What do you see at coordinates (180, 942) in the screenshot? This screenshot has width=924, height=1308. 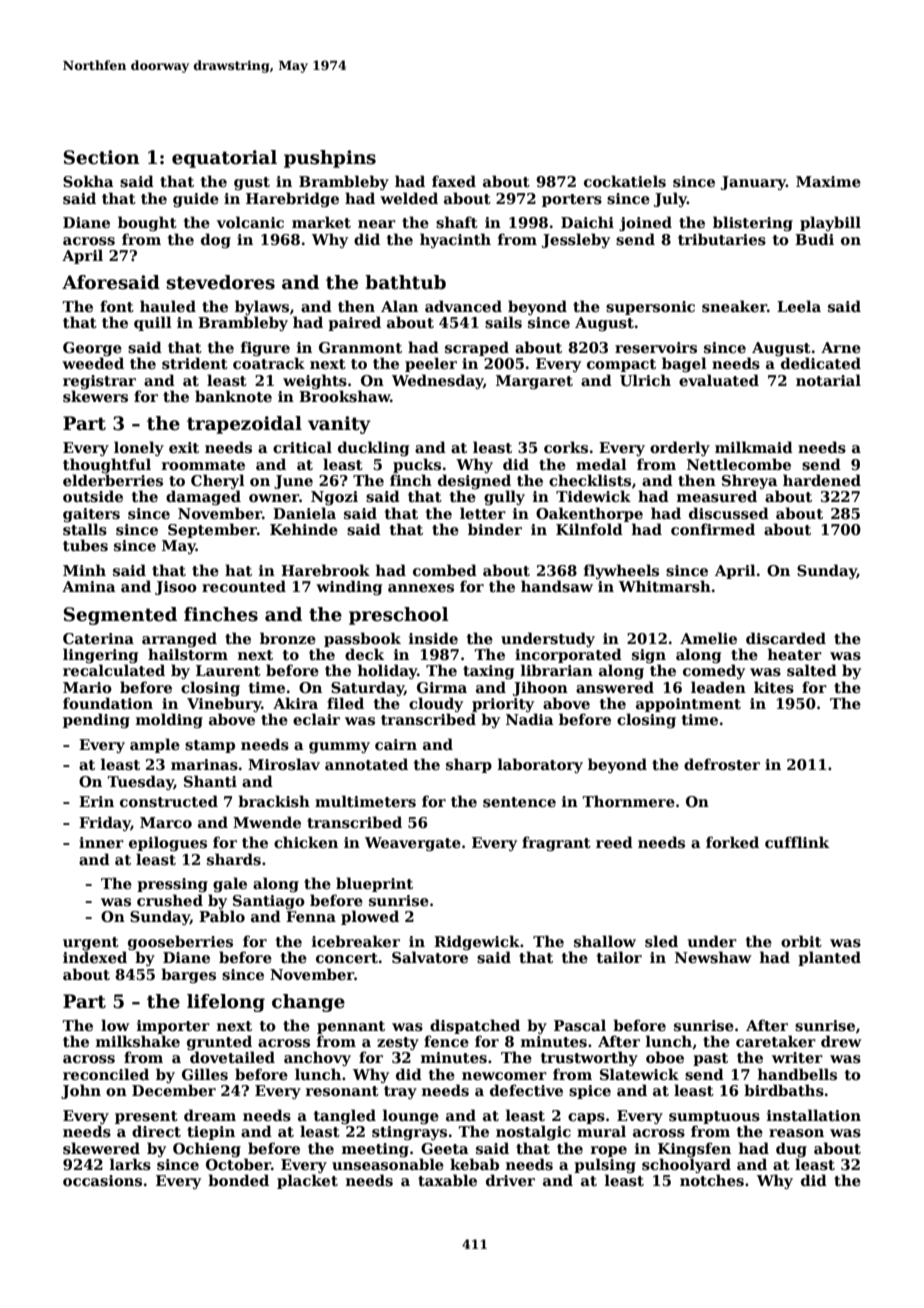 I see `gooseberries` at bounding box center [180, 942].
